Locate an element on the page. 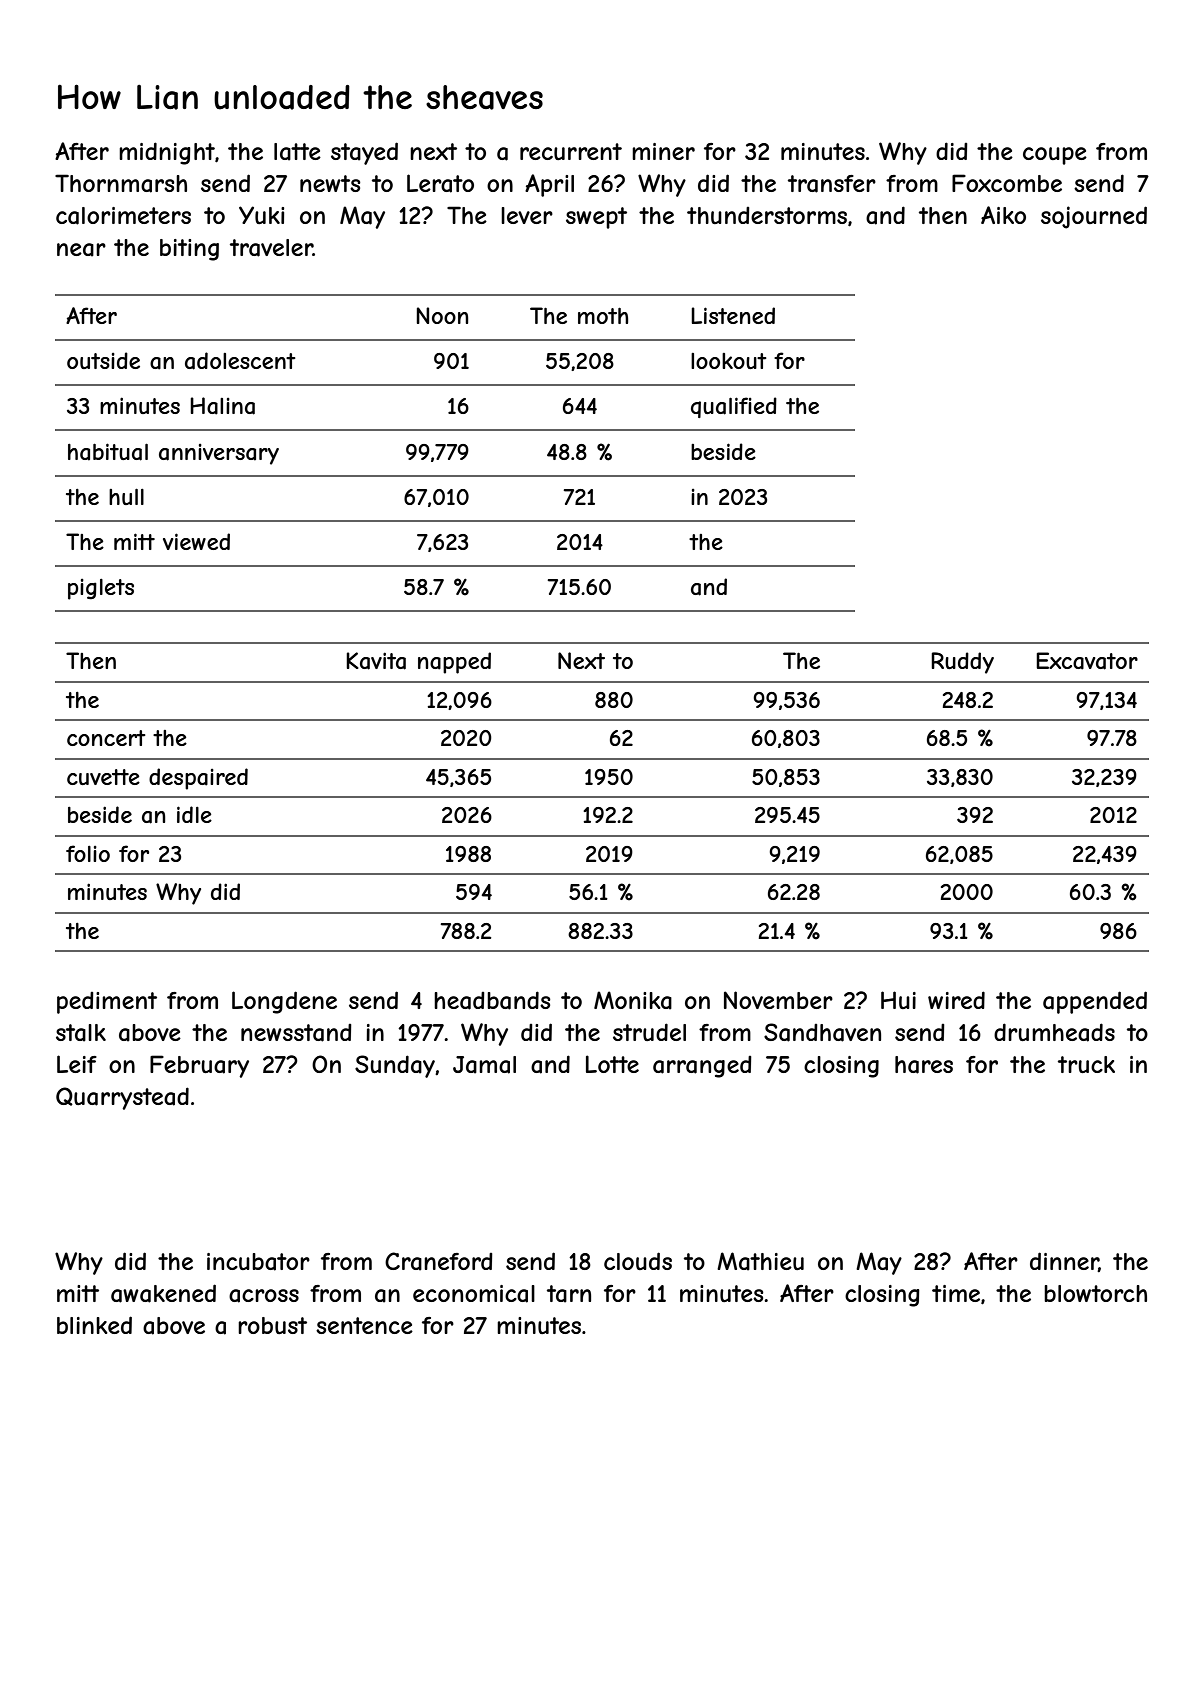 The height and width of the image is (1703, 1204). calorimeters is located at coordinates (123, 216).
